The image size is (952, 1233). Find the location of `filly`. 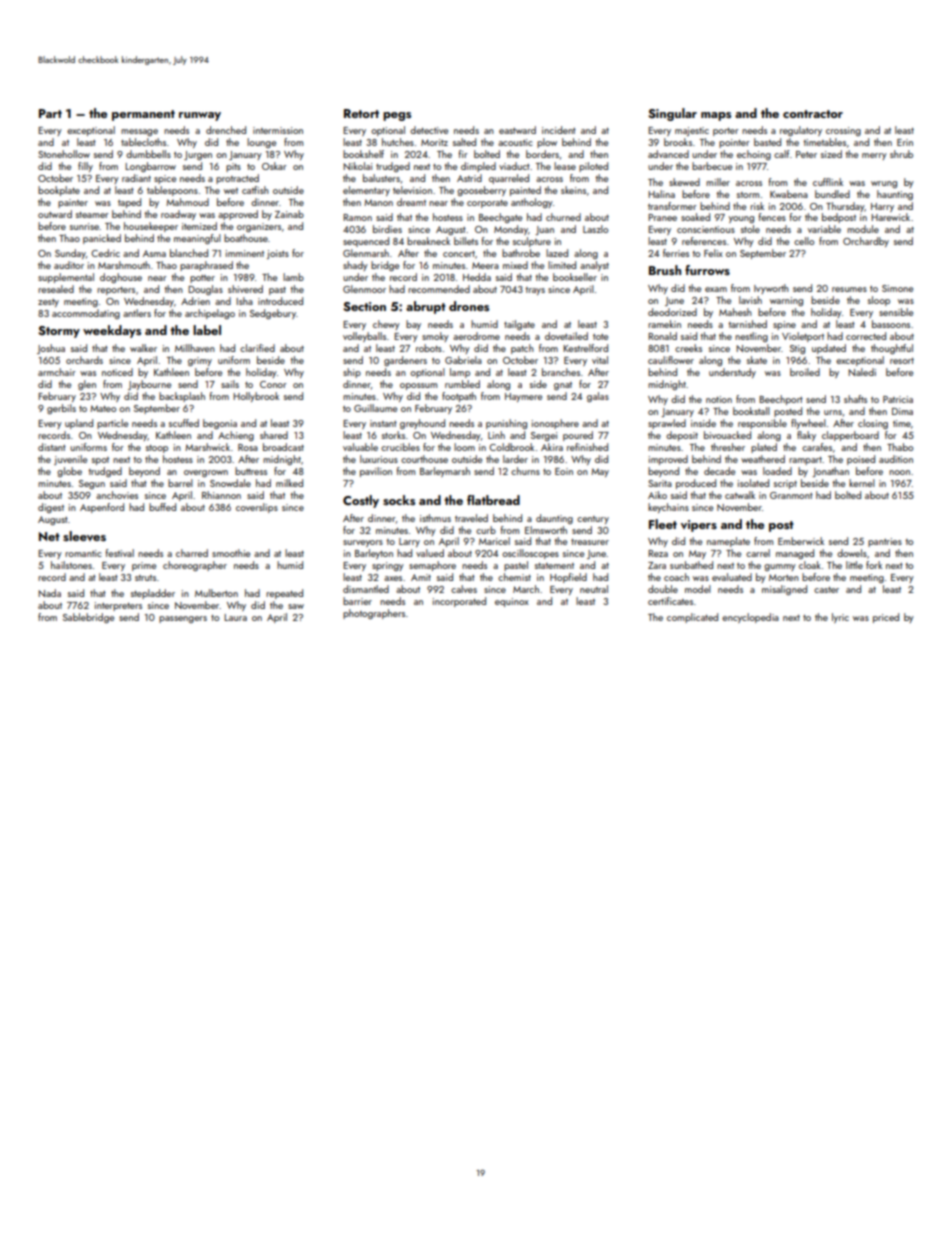

filly is located at coordinates (85, 167).
